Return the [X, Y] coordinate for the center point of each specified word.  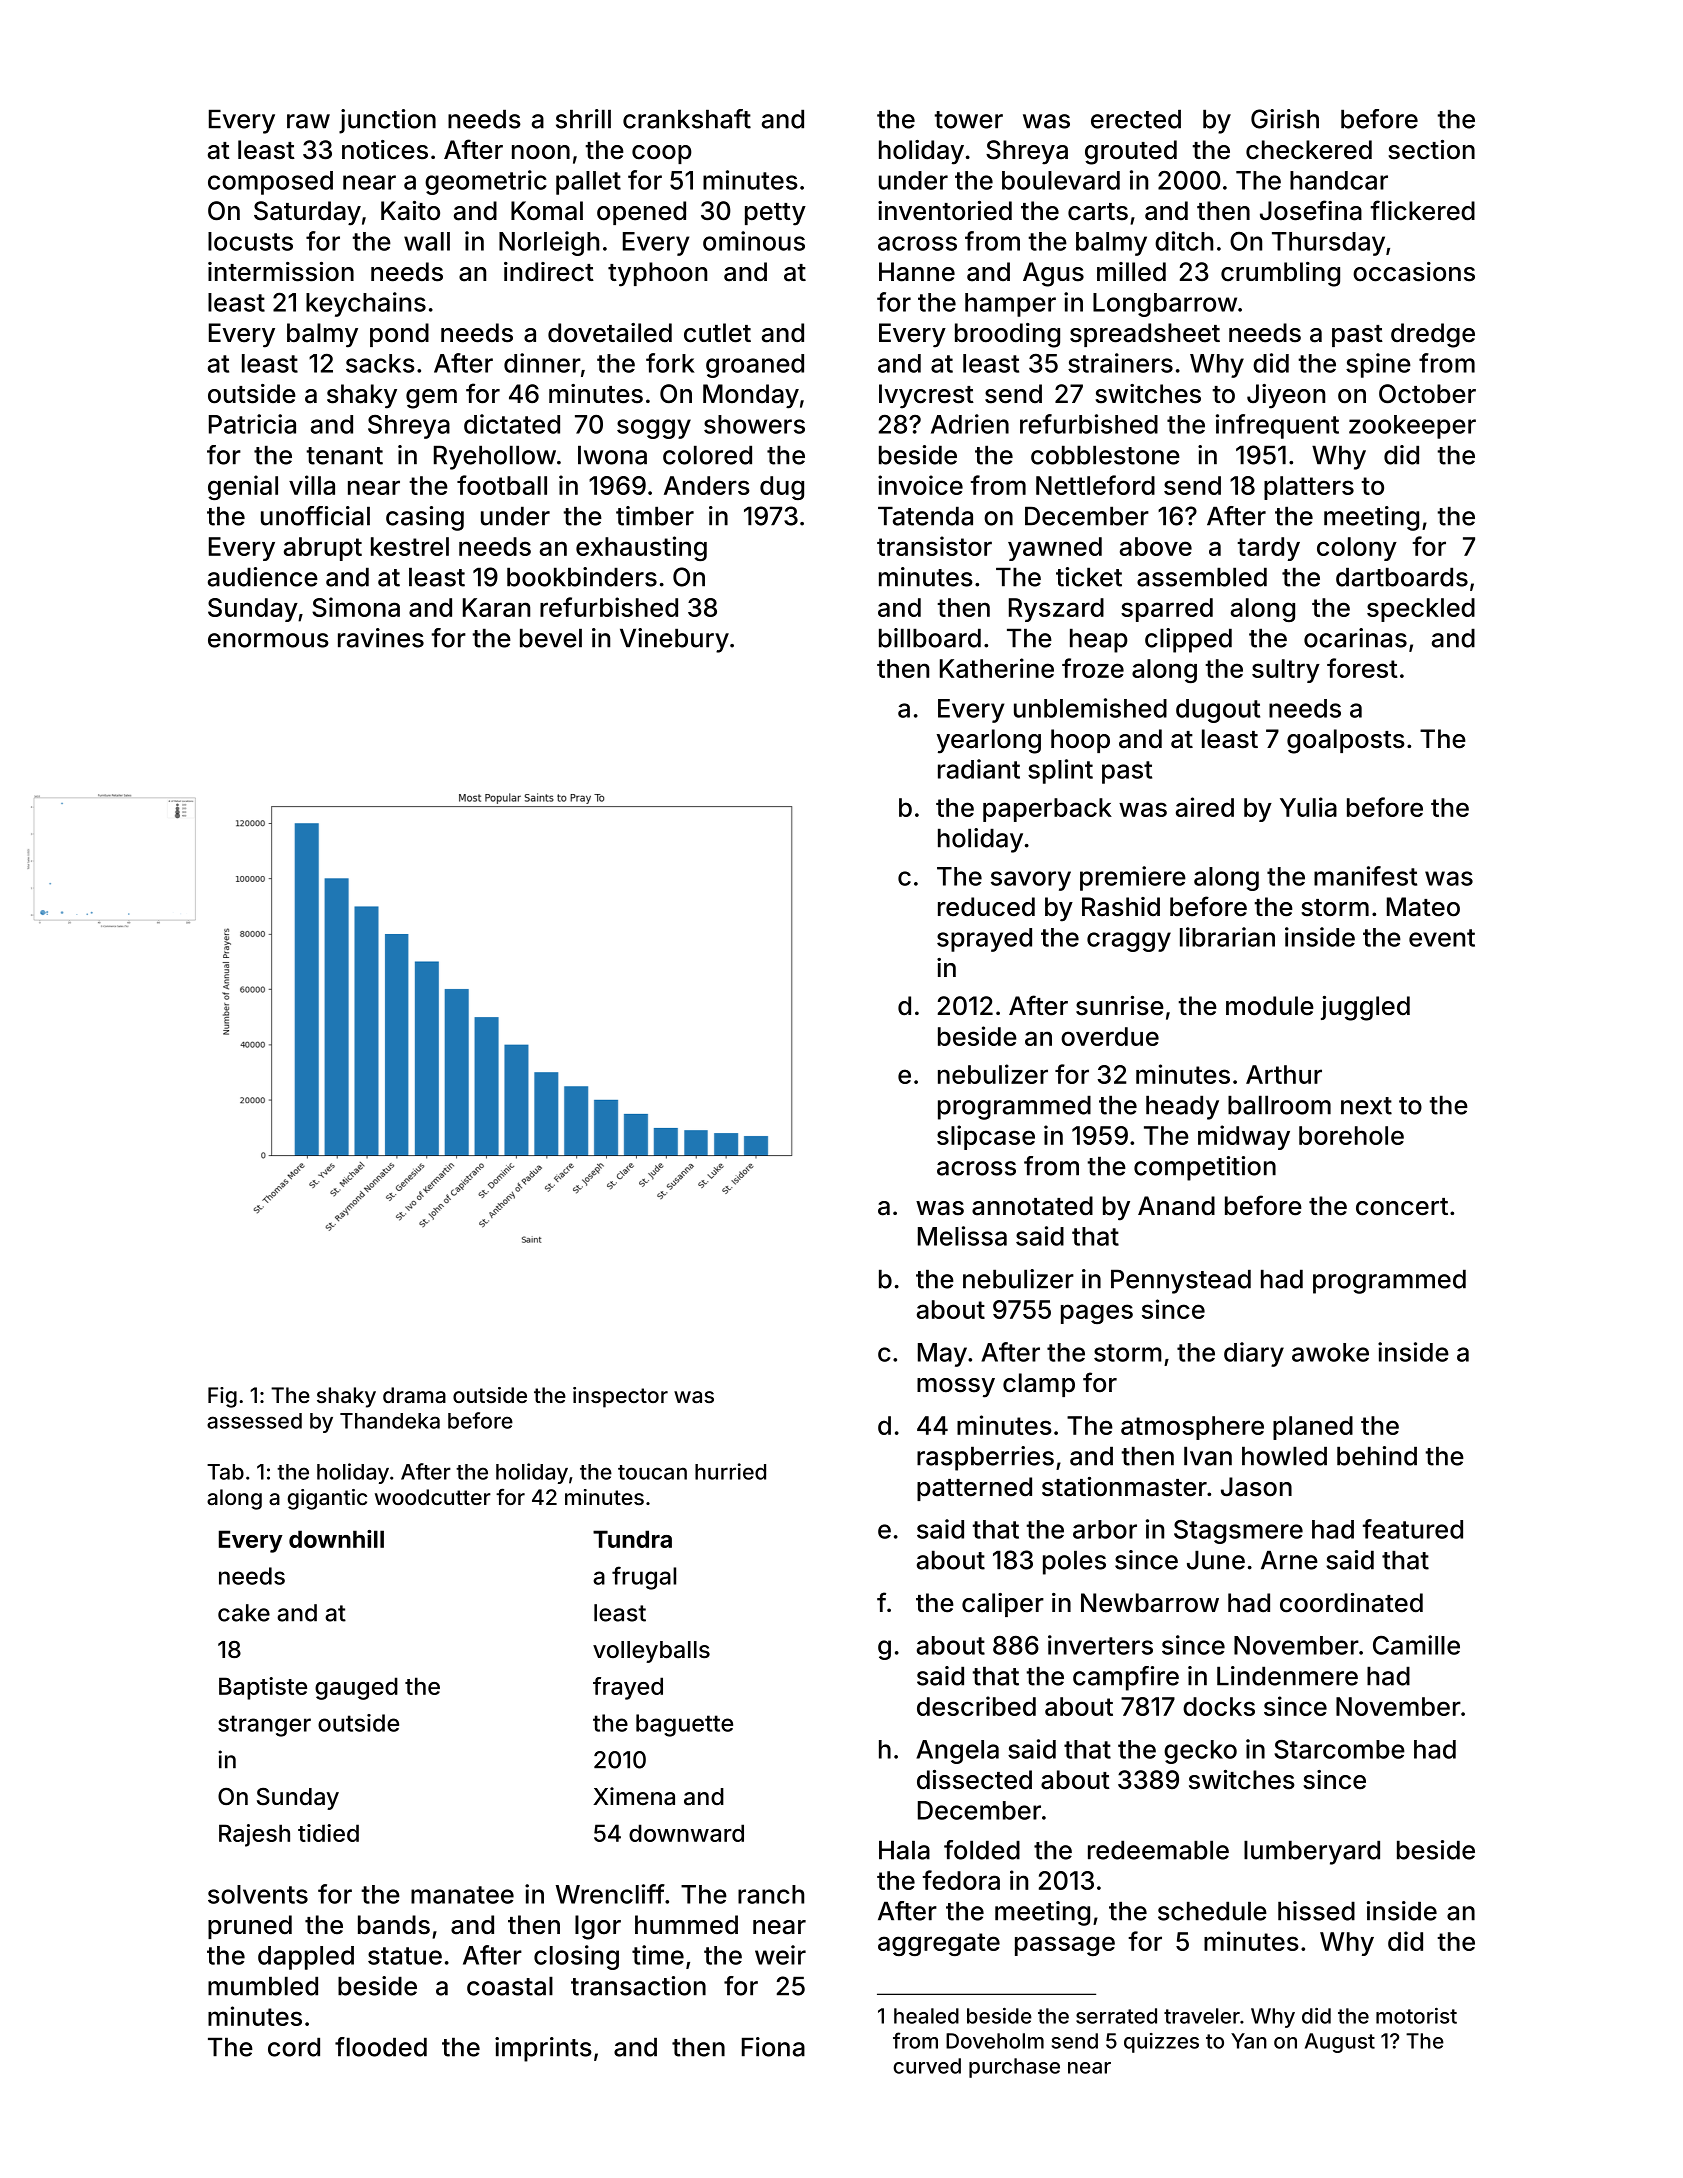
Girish [1285, 119]
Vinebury [674, 640]
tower [968, 120]
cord [294, 2047]
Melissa [962, 1236]
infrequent [1277, 426]
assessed [254, 1421]
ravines [381, 638]
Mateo [1423, 907]
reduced [986, 907]
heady [1182, 1107]
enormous [268, 640]
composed [270, 183]
